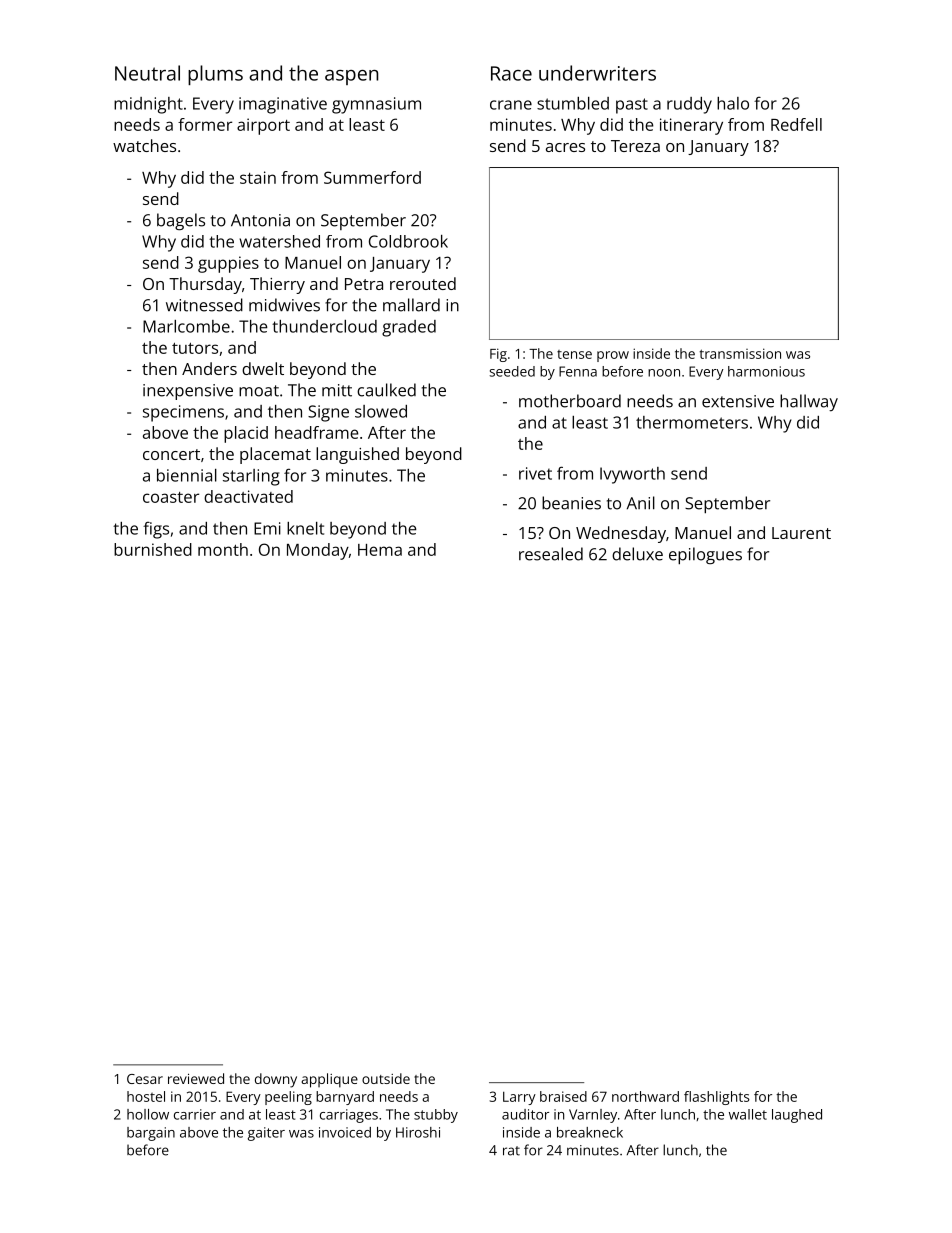 The height and width of the screenshot is (1233, 952). What do you see at coordinates (263, 126) in the screenshot?
I see `airport` at bounding box center [263, 126].
